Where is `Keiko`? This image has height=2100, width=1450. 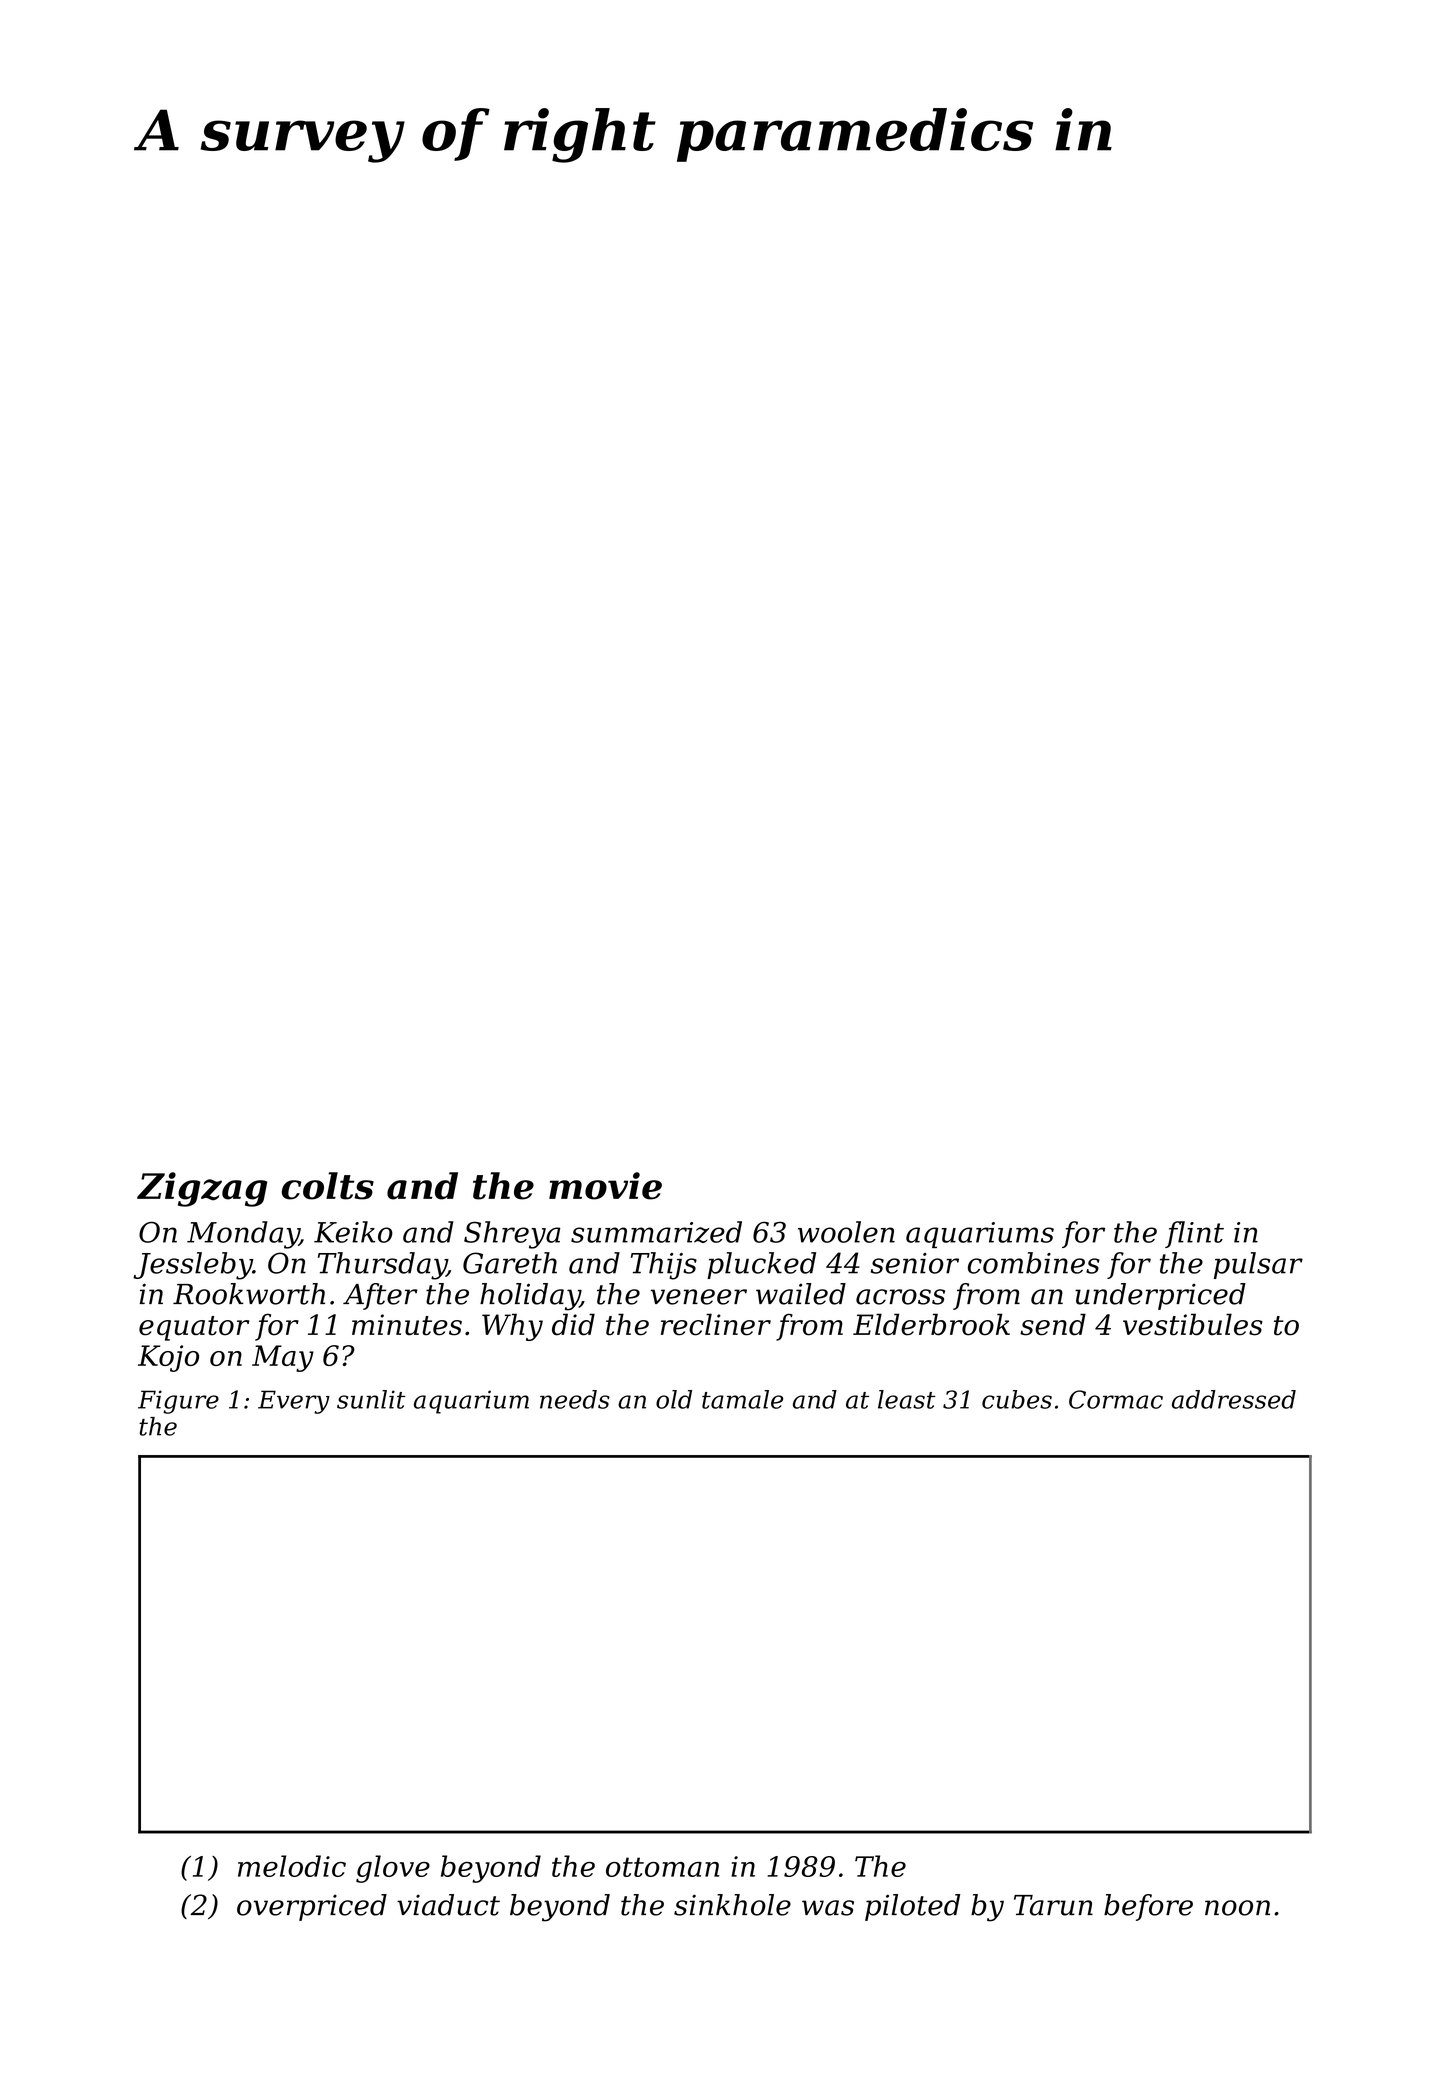 Keiko is located at coordinates (353, 1232).
